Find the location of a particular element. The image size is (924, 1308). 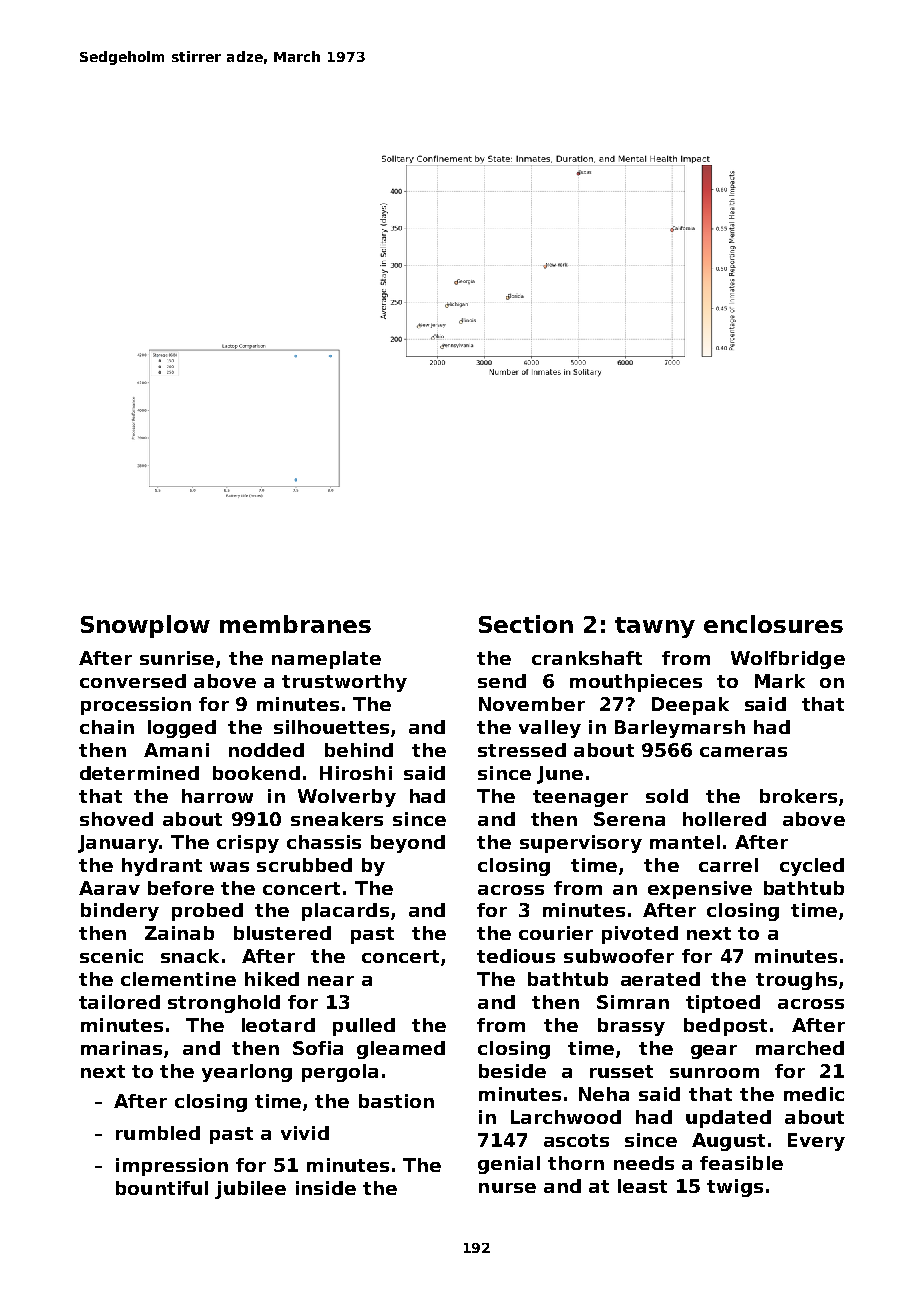

pivoted is located at coordinates (640, 935).
